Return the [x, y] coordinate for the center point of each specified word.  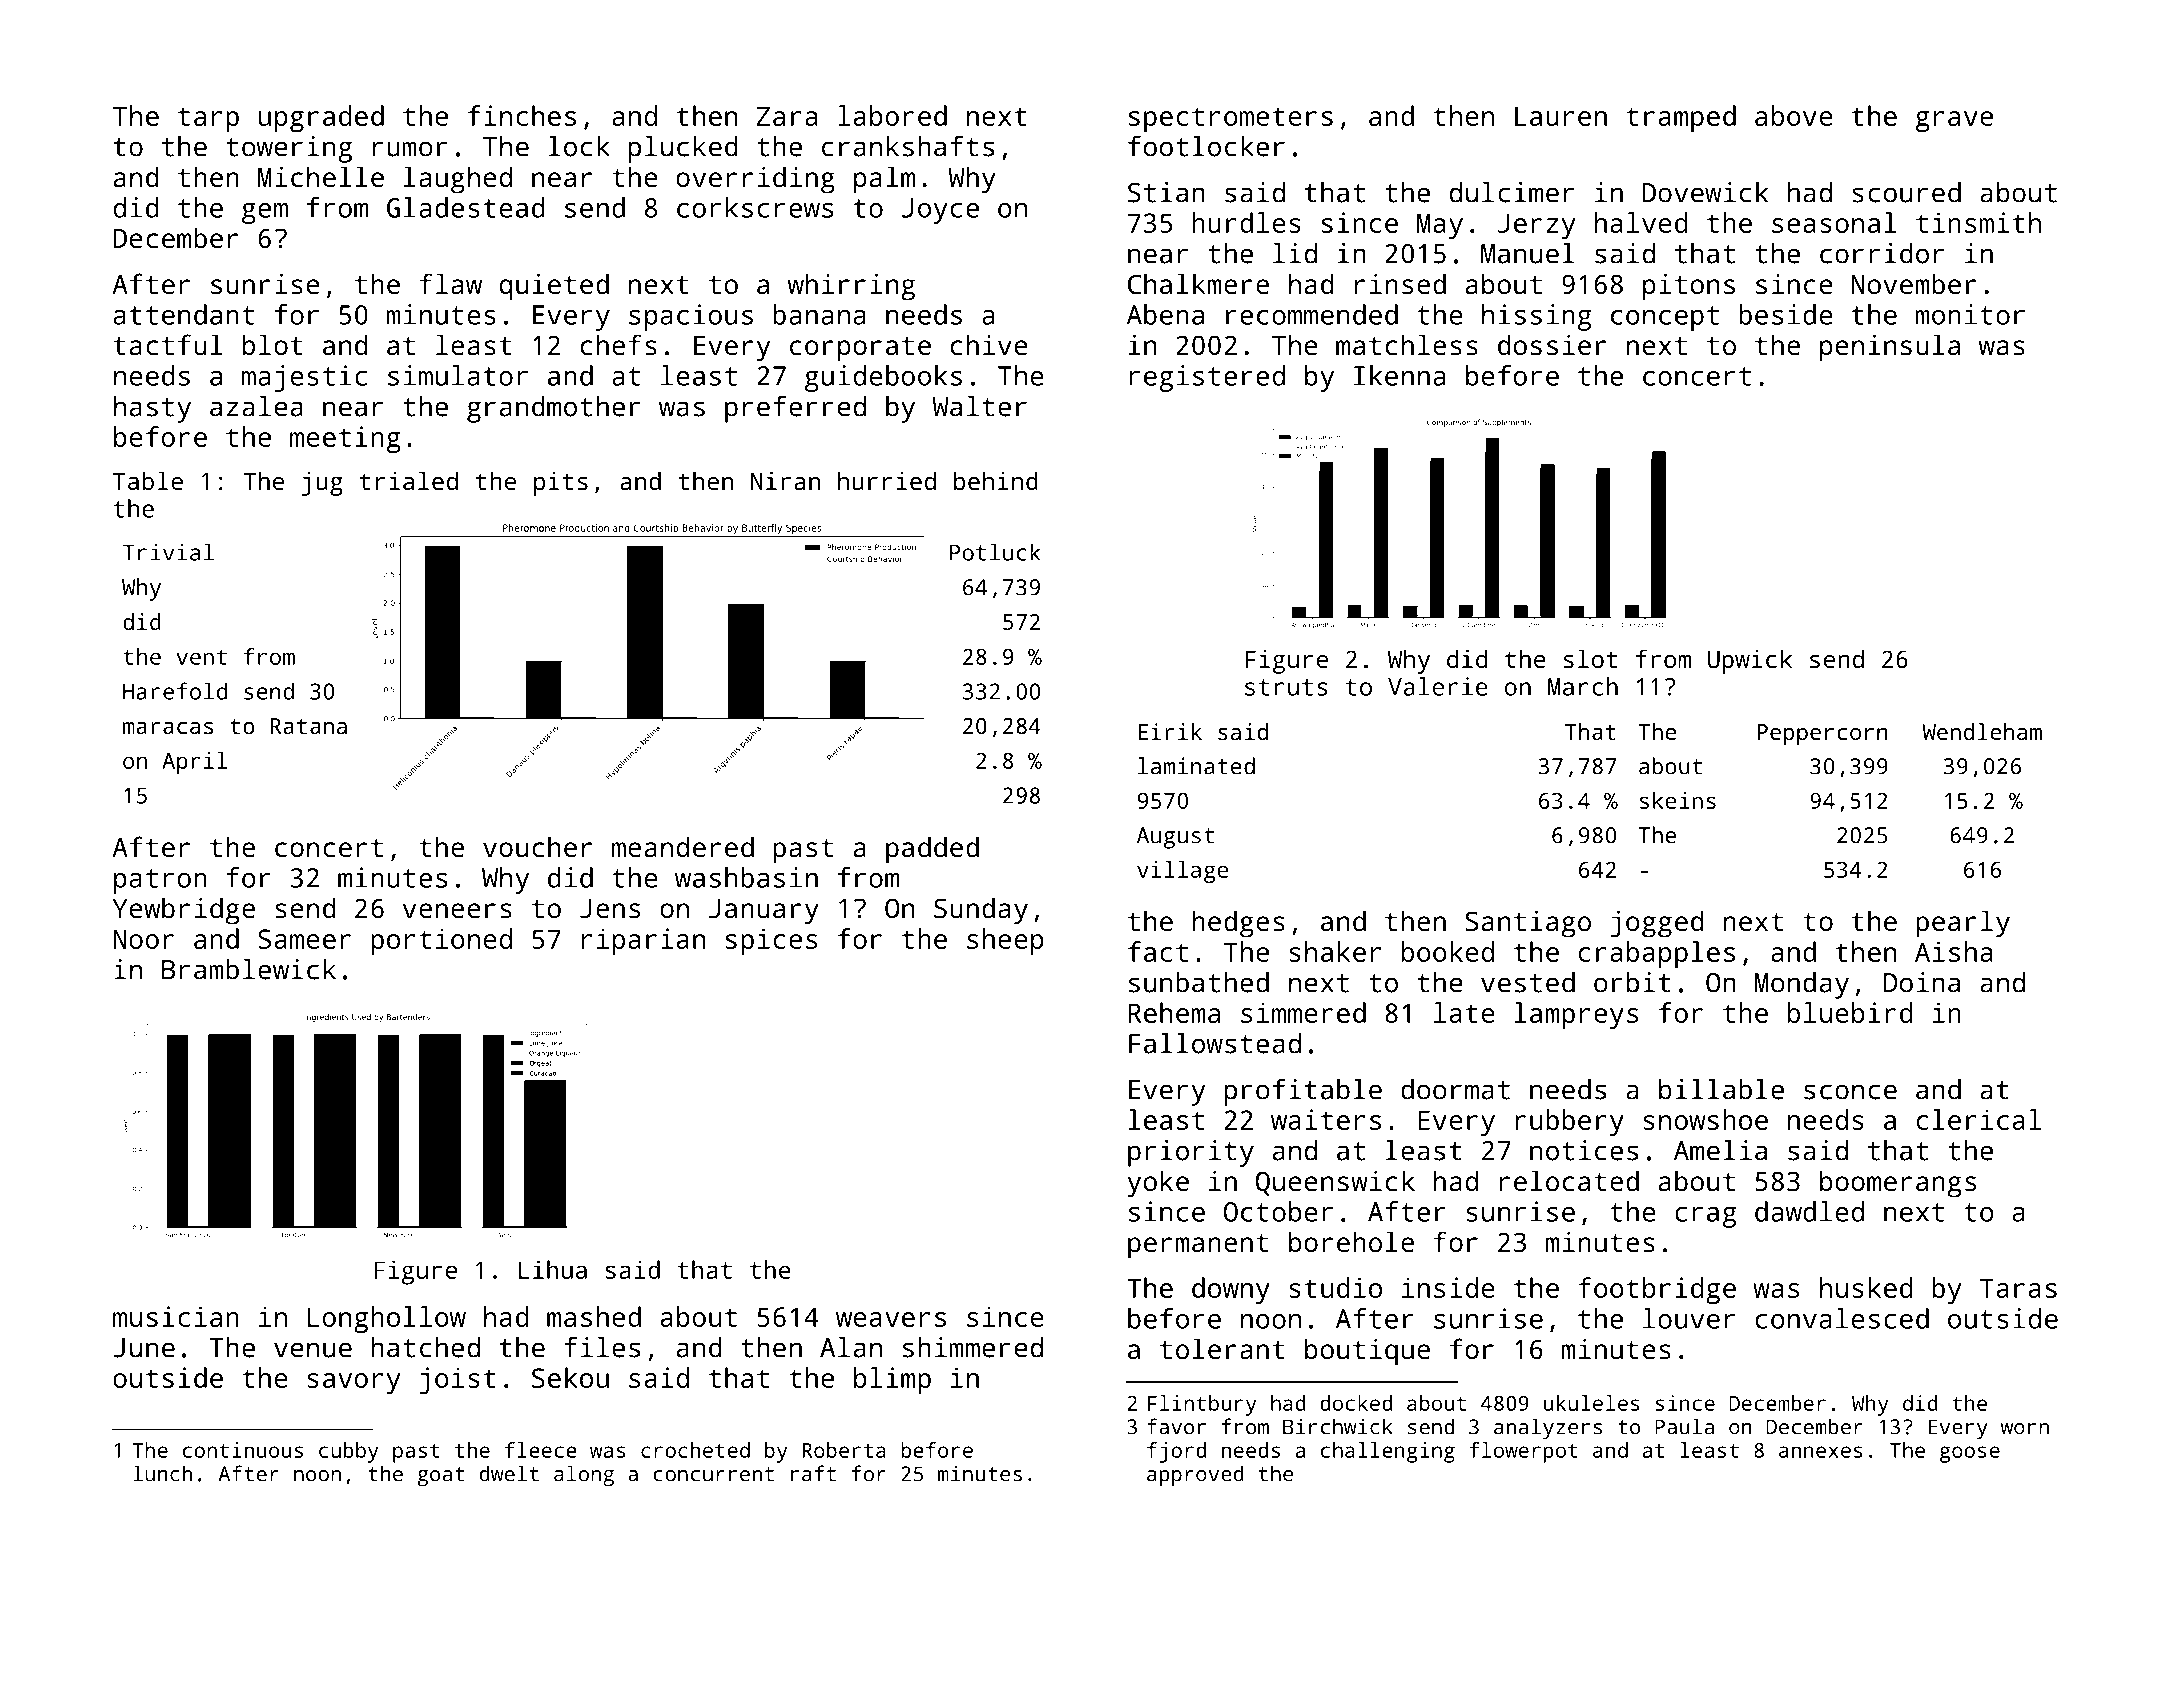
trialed [409, 480]
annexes [1821, 1452]
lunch [162, 1473]
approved [1195, 1475]
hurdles [1246, 222]
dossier [1552, 345]
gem [265, 213]
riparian [643, 941]
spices [771, 941]
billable [1721, 1089]
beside [1786, 314]
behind [996, 480]
